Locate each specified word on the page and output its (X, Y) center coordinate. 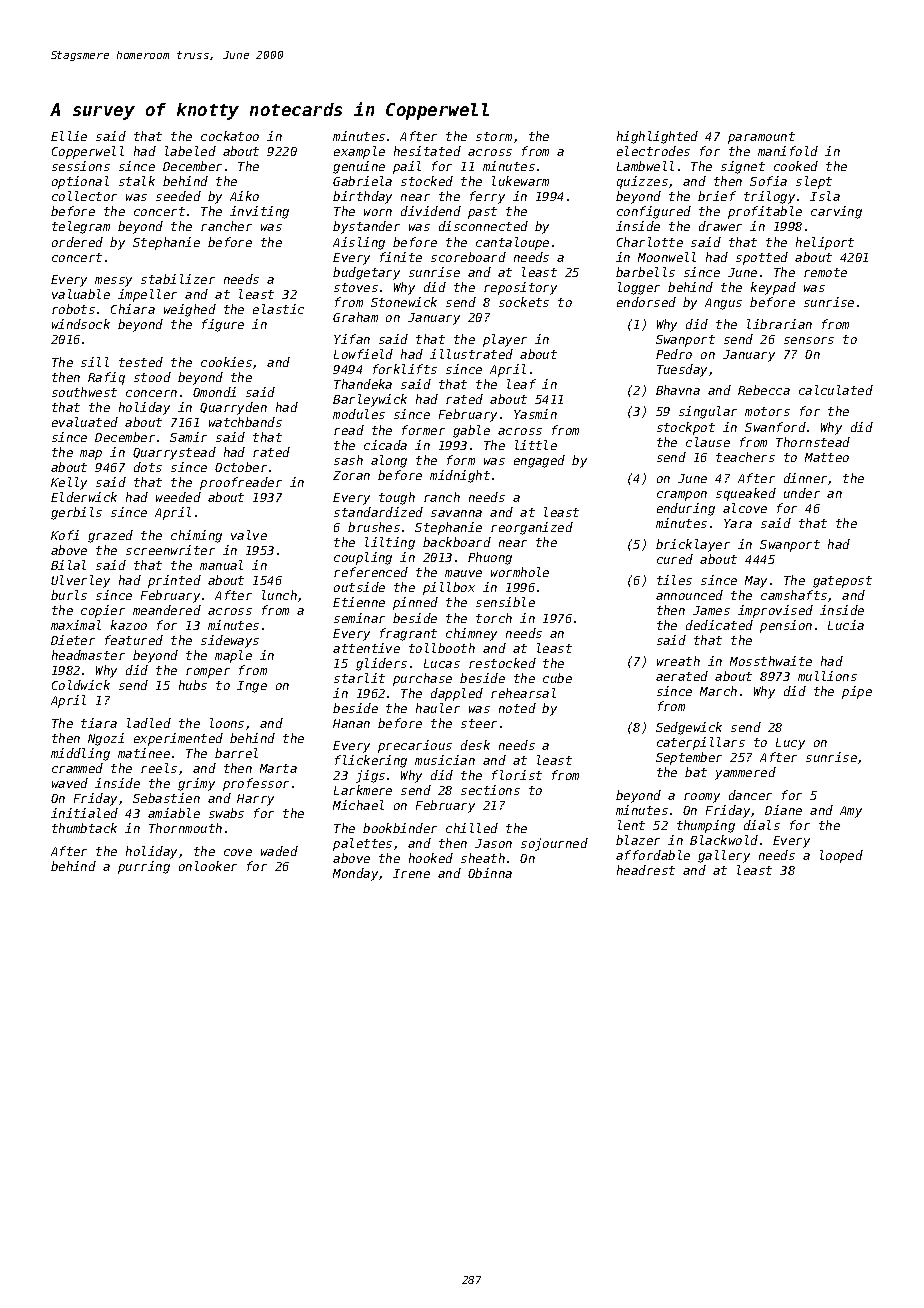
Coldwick (81, 685)
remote (825, 272)
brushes (374, 527)
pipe (857, 692)
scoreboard (468, 257)
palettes (362, 844)
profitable (765, 212)
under (802, 493)
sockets (524, 302)
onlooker (208, 866)
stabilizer (178, 279)
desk (475, 745)
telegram (81, 227)
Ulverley (80, 581)
